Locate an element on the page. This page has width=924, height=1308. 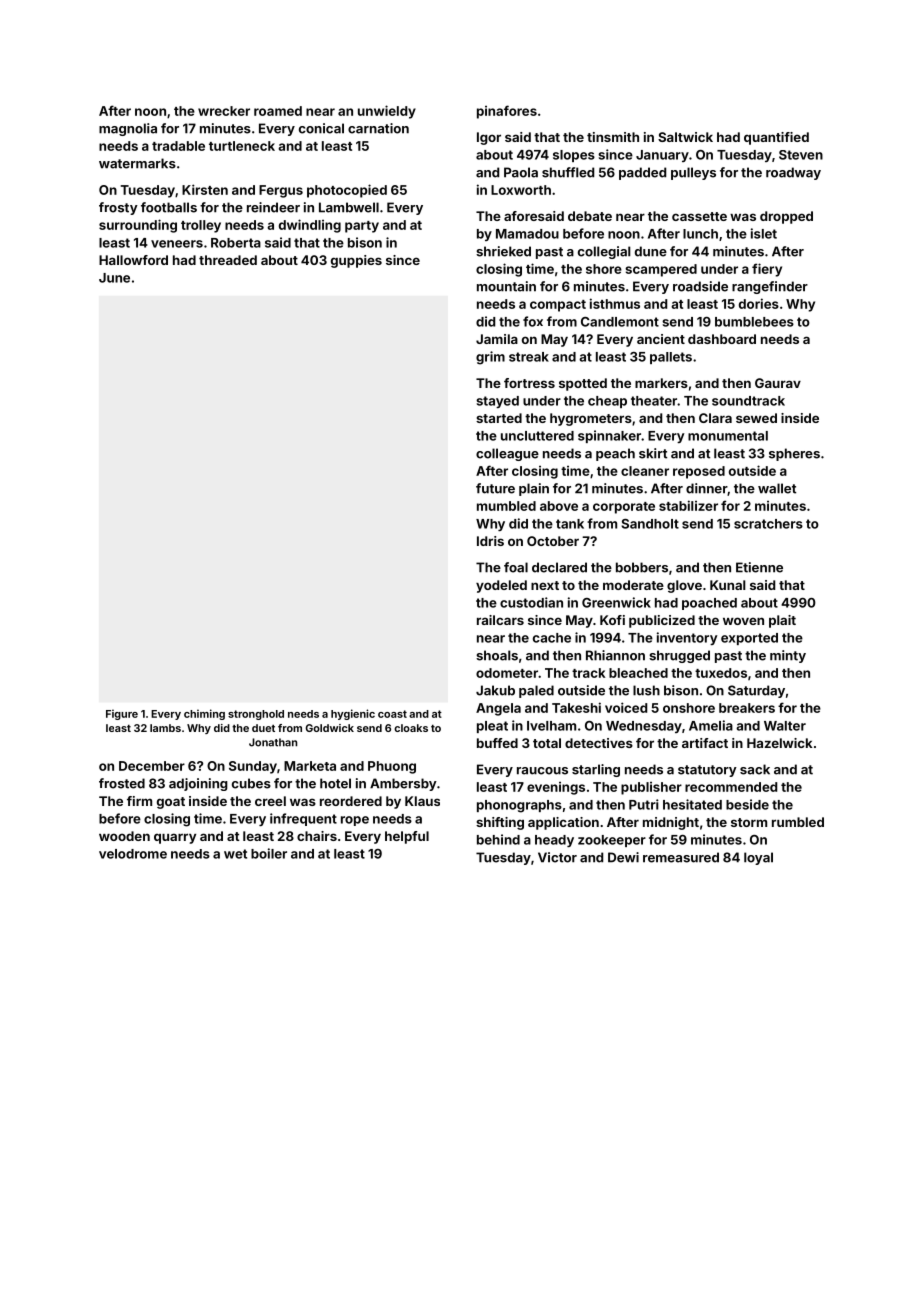
future is located at coordinates (495, 488).
